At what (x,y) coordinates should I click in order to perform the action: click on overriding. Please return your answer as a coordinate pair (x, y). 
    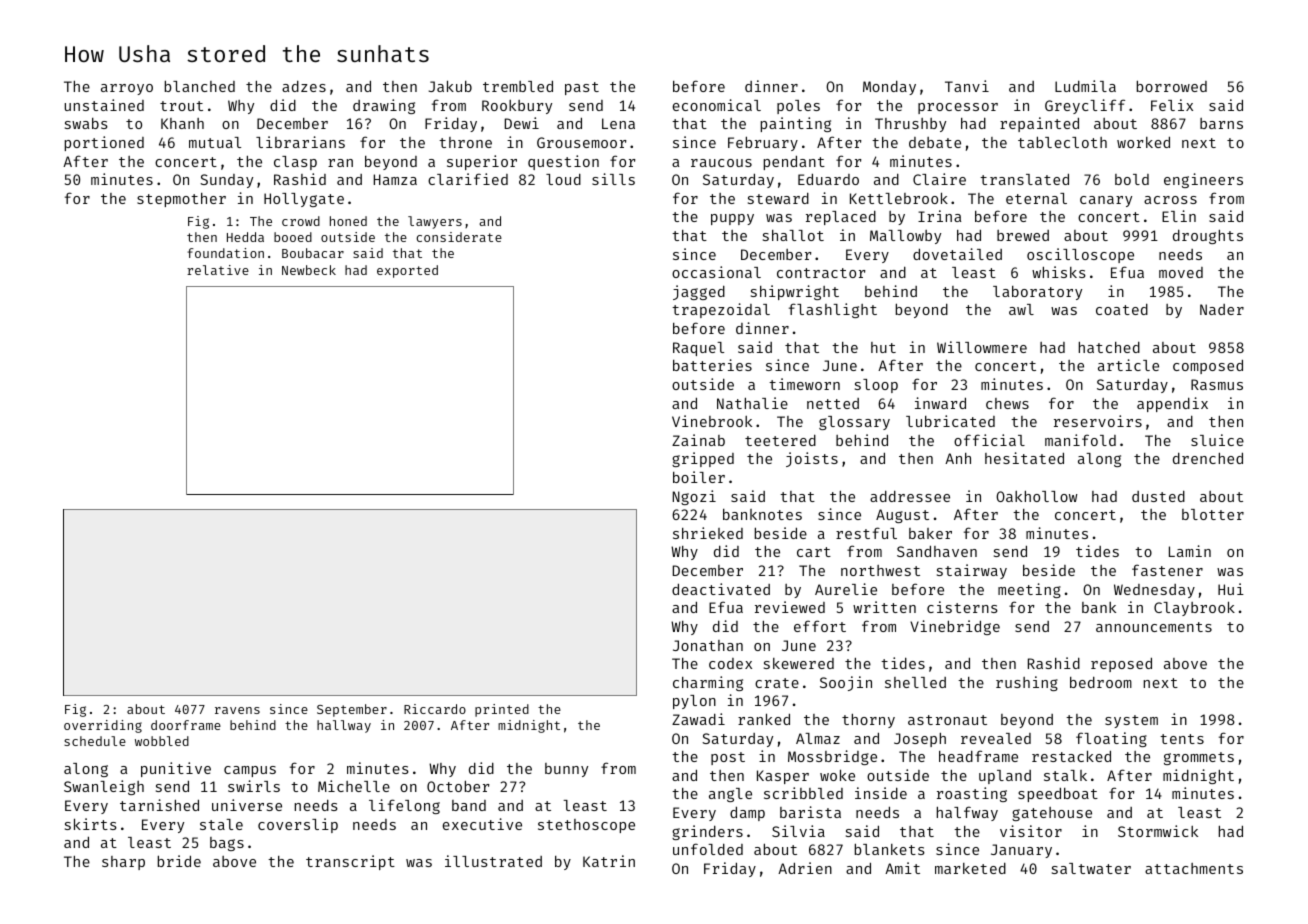
    Looking at the image, I should click on (103, 726).
